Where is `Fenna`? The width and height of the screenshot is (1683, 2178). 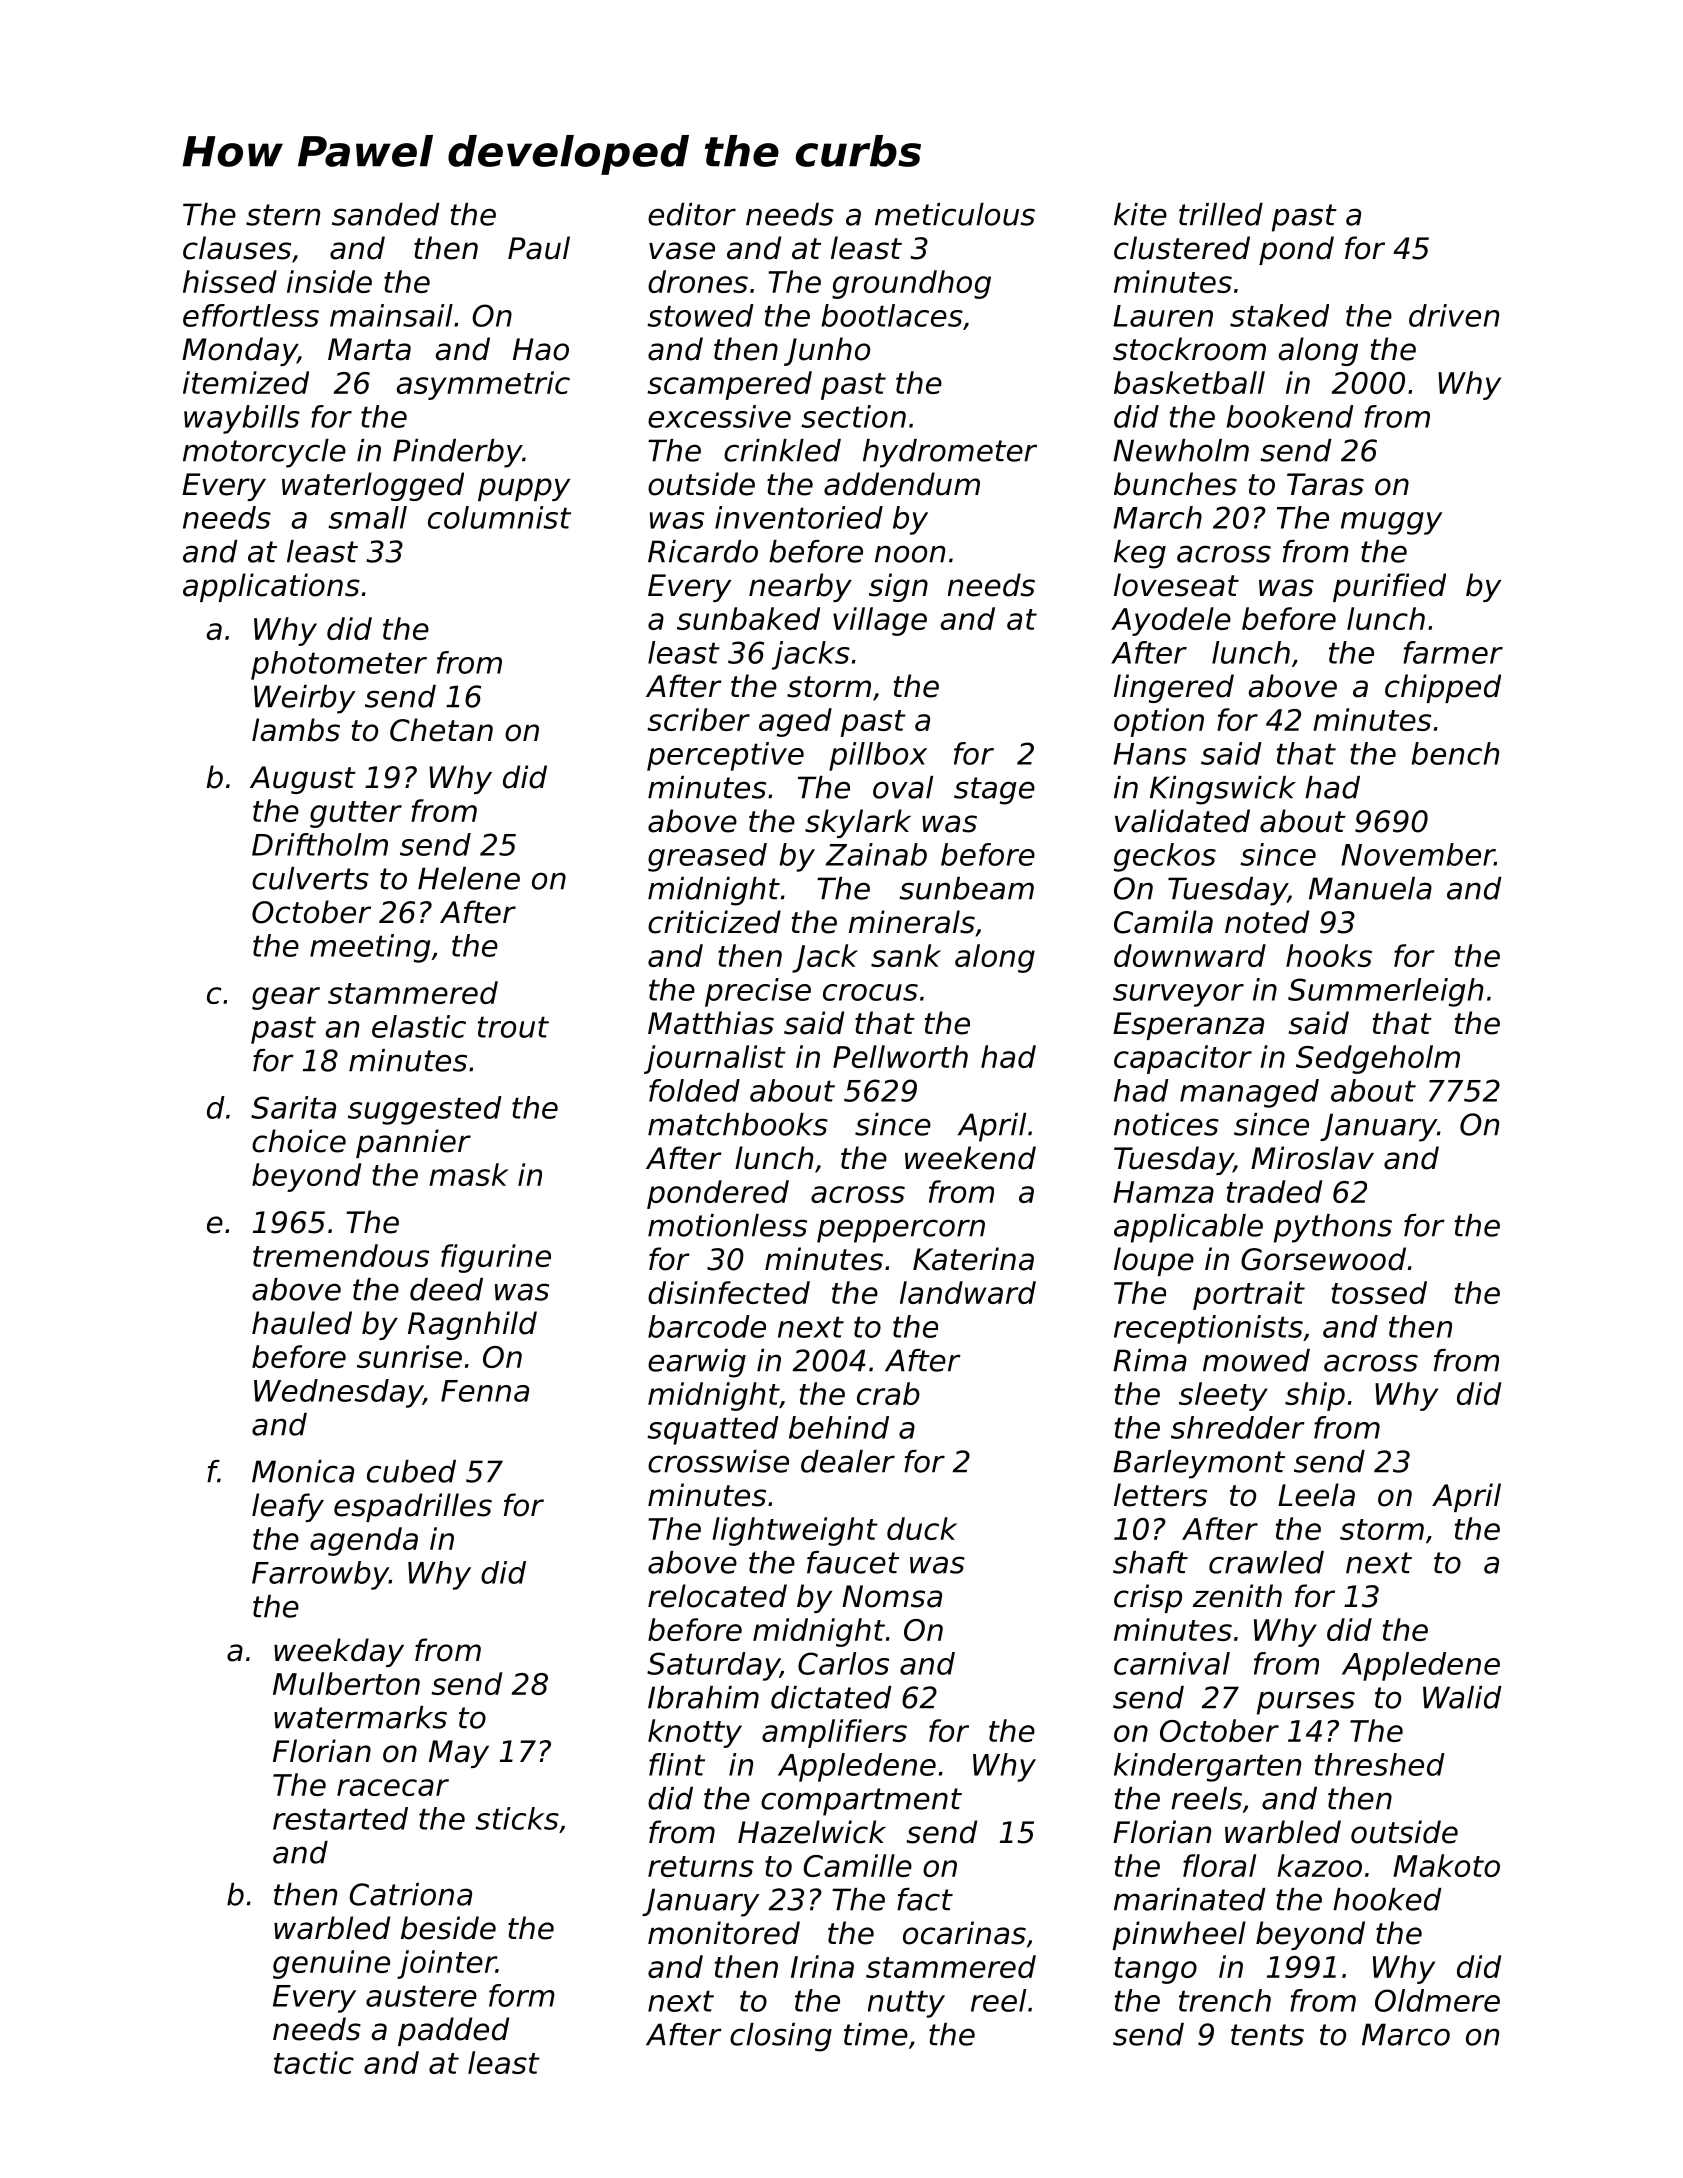
Fenna is located at coordinates (485, 1391).
